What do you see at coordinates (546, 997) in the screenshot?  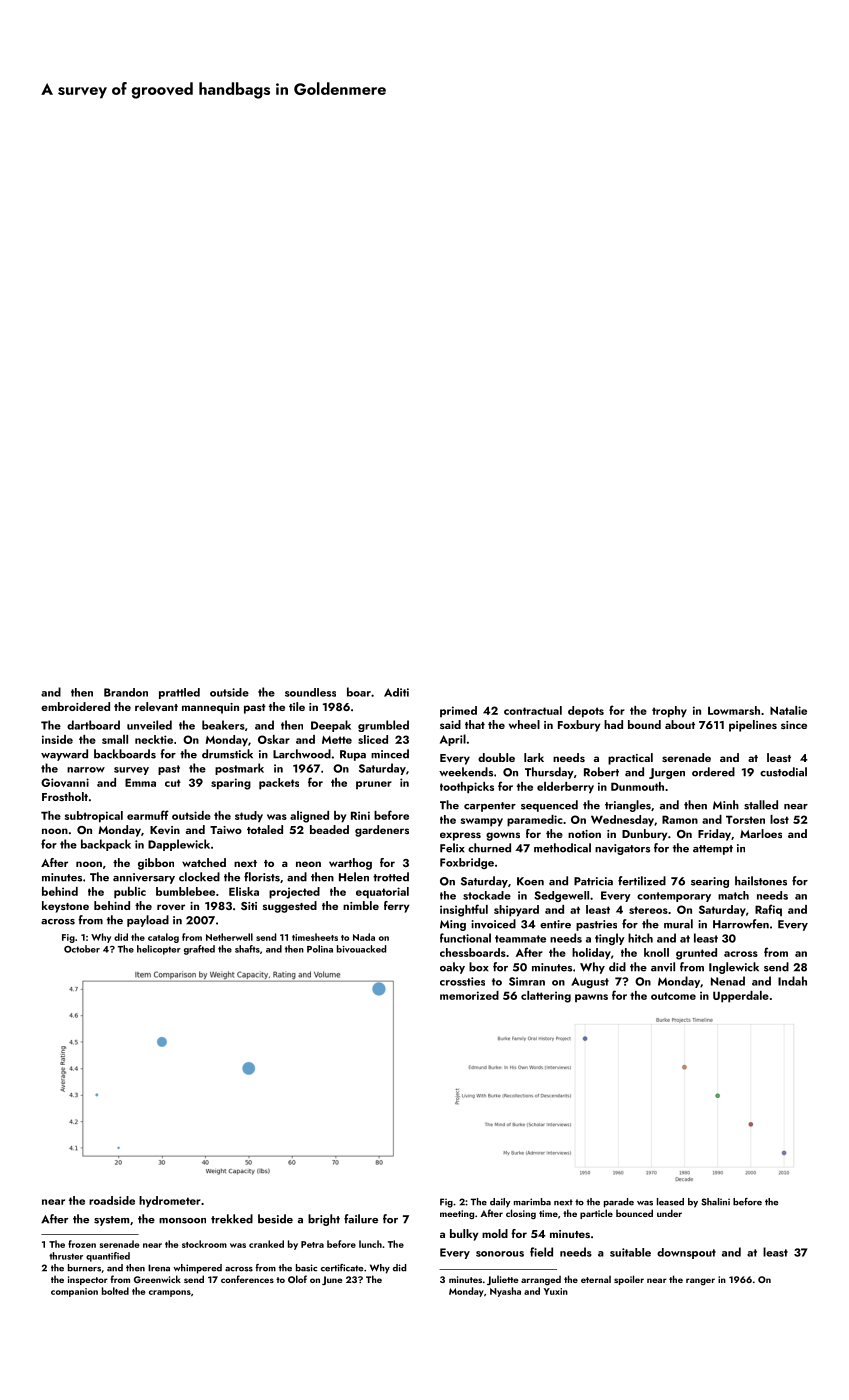 I see `clattering` at bounding box center [546, 997].
